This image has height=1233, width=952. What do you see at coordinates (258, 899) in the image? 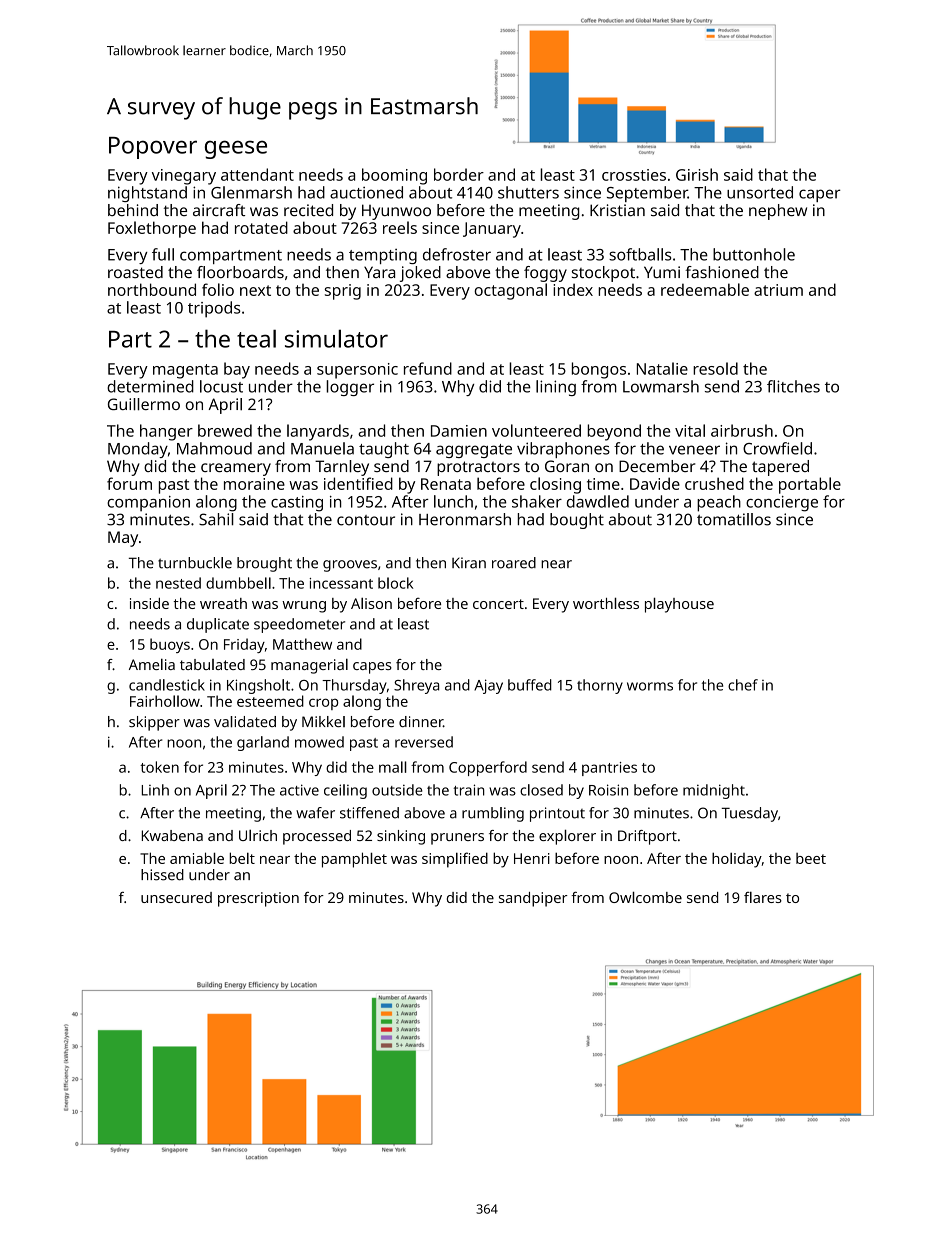
I see `prescription` at bounding box center [258, 899].
